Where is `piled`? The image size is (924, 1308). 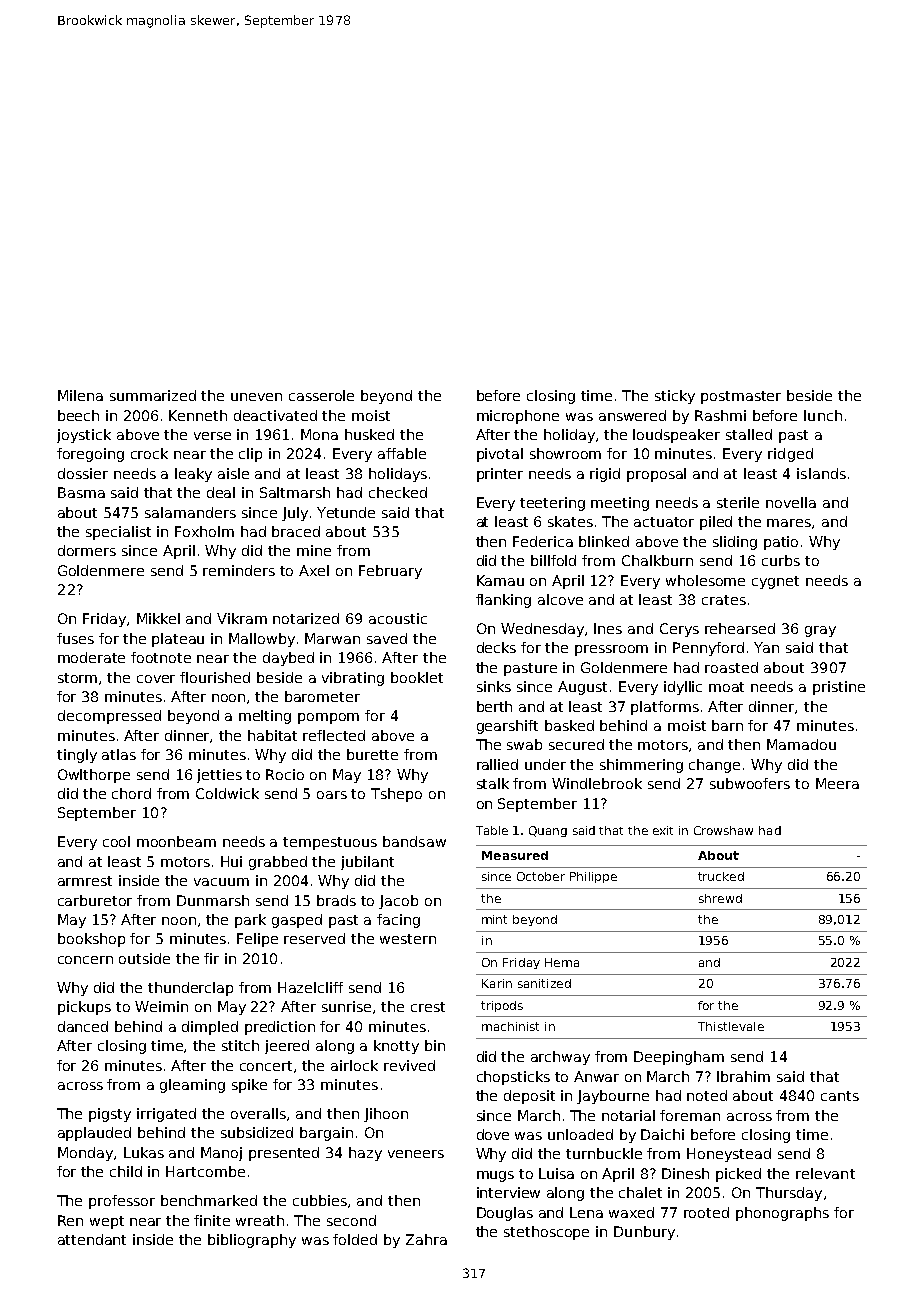
piled is located at coordinates (716, 523).
